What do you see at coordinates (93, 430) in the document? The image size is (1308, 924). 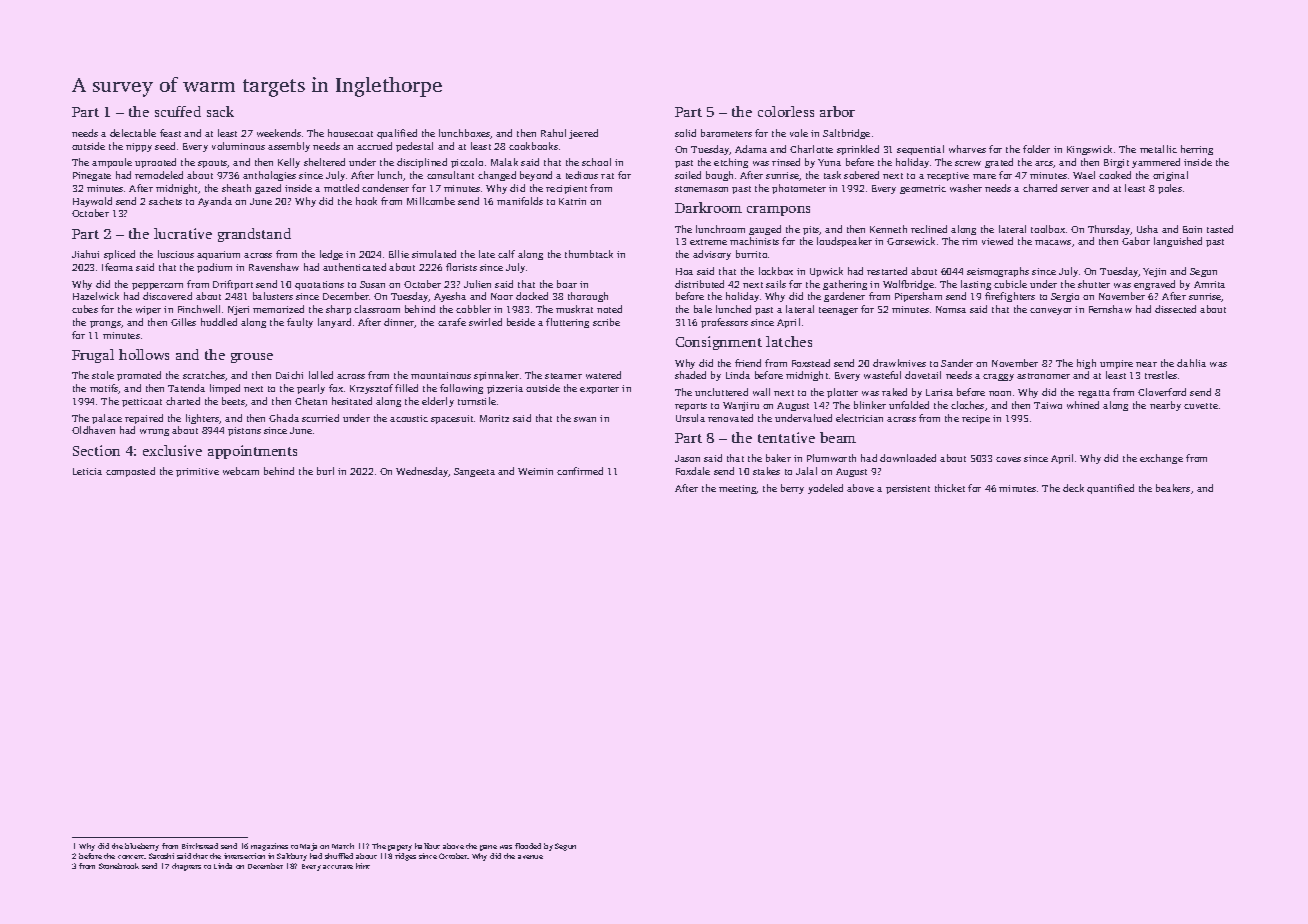 I see `Oldhaven` at bounding box center [93, 430].
